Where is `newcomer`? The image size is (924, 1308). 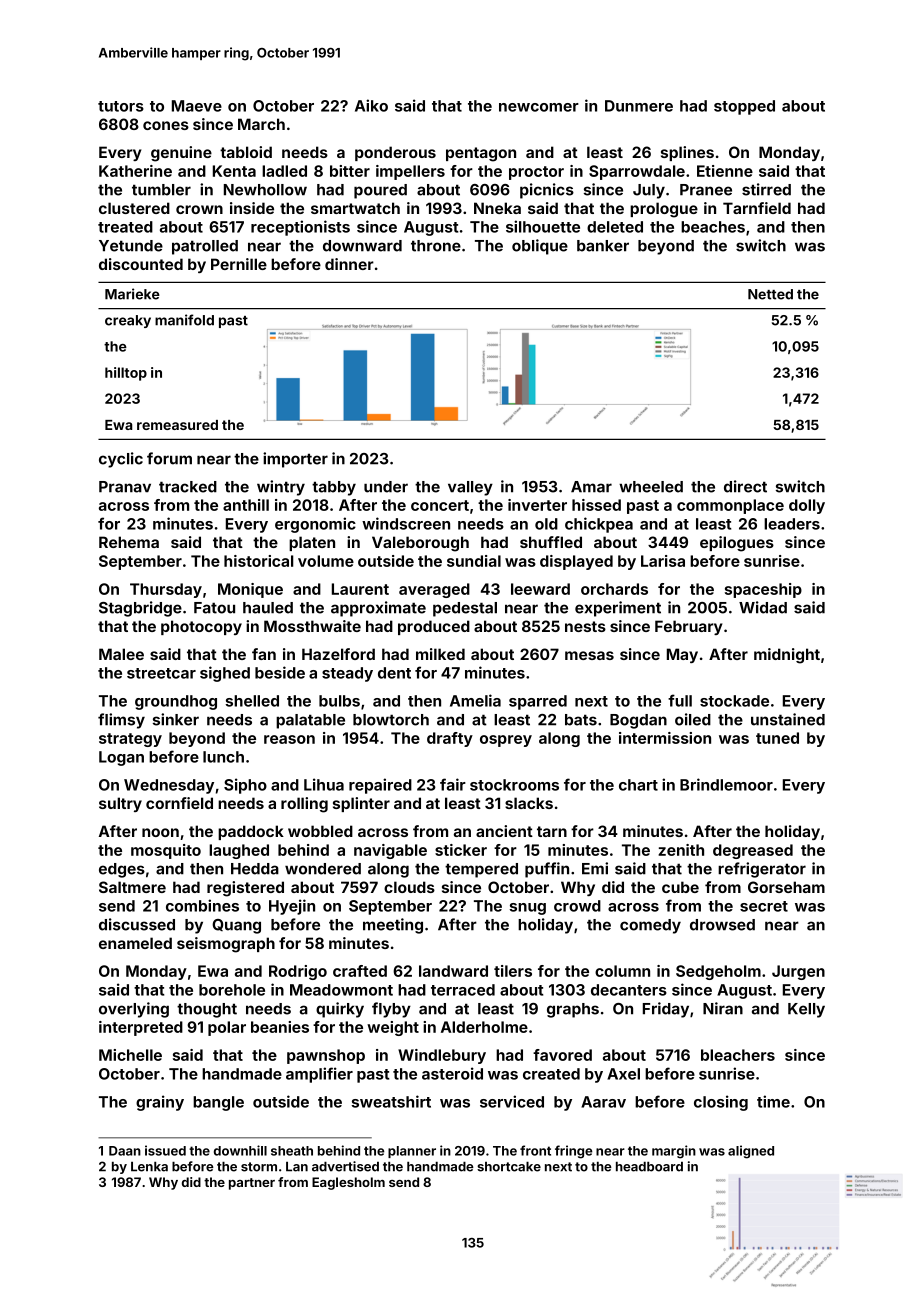
newcomer is located at coordinates (539, 107).
